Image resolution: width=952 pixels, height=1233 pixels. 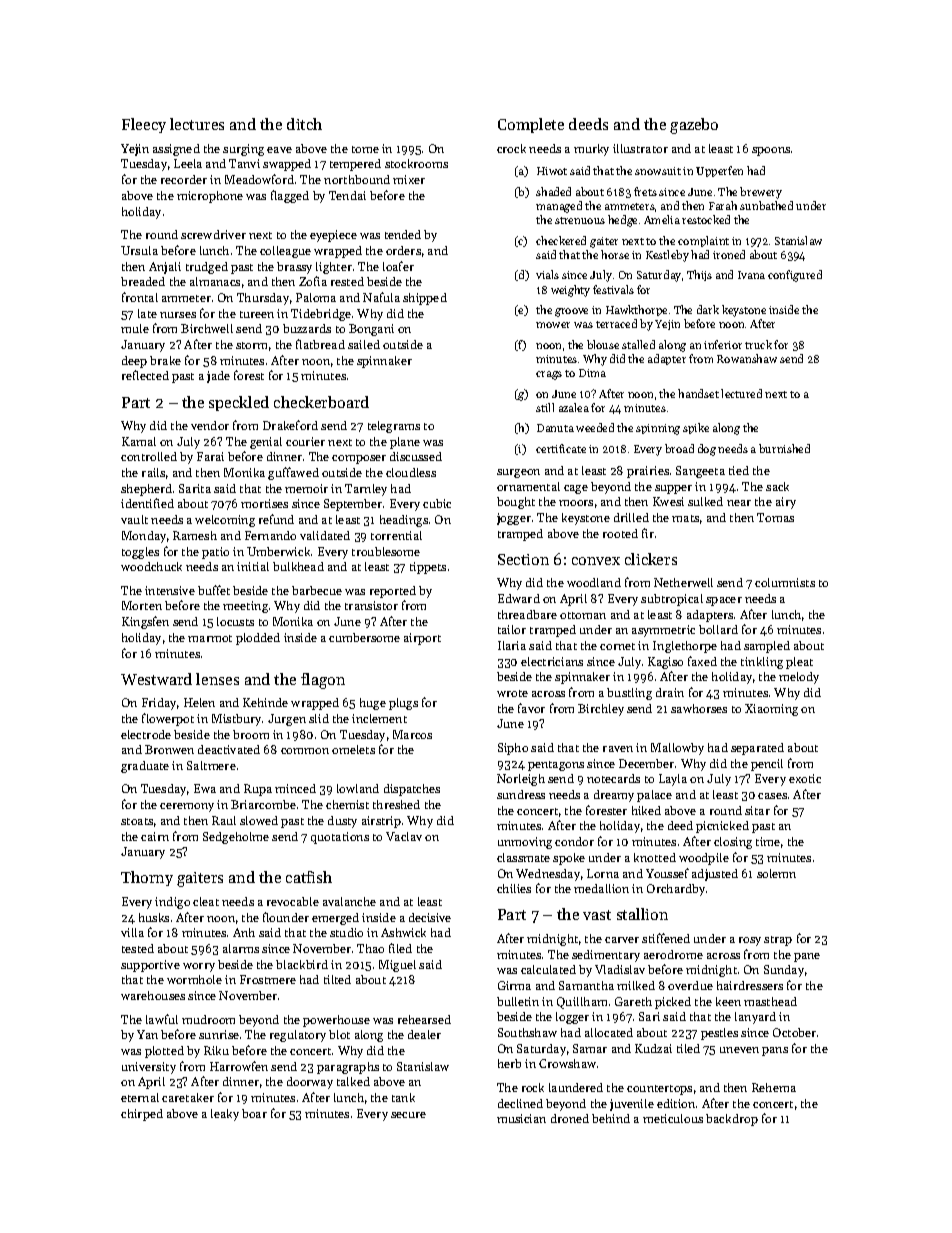 I want to click on Sedgeholme, so click(x=236, y=838).
